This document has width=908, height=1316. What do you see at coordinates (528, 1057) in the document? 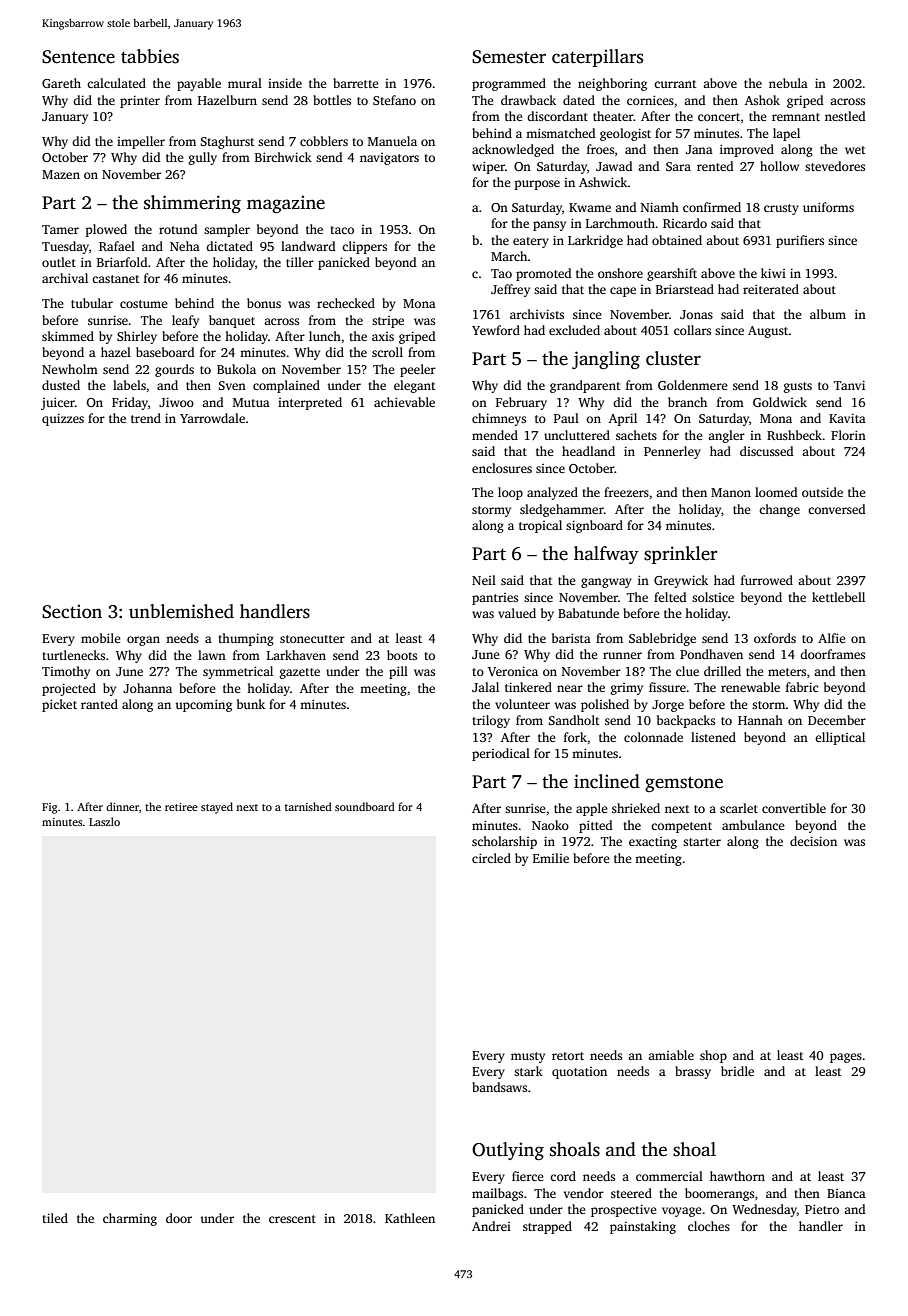
I see `musty` at bounding box center [528, 1057].
